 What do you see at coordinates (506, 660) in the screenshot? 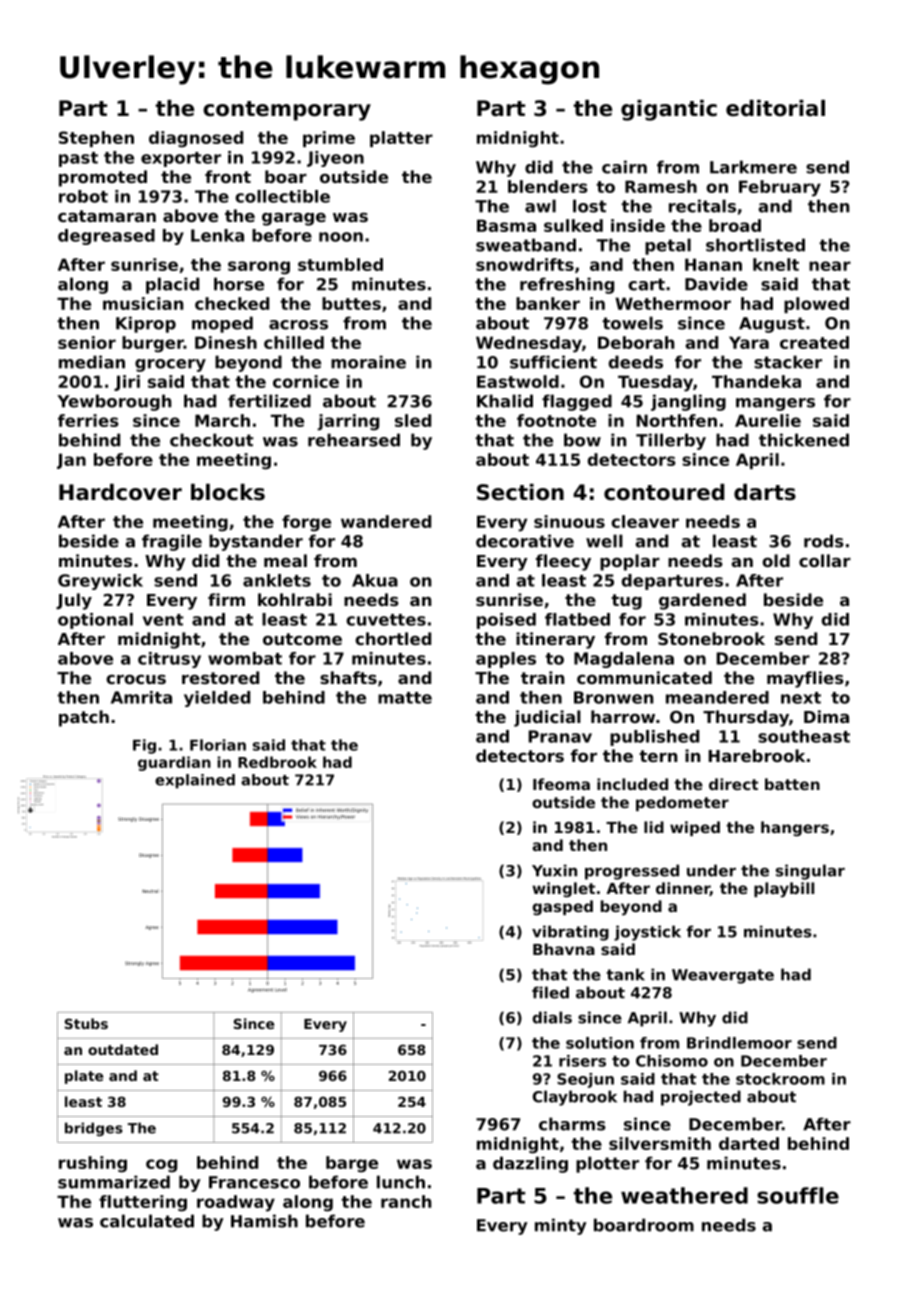
I see `apples` at bounding box center [506, 660].
